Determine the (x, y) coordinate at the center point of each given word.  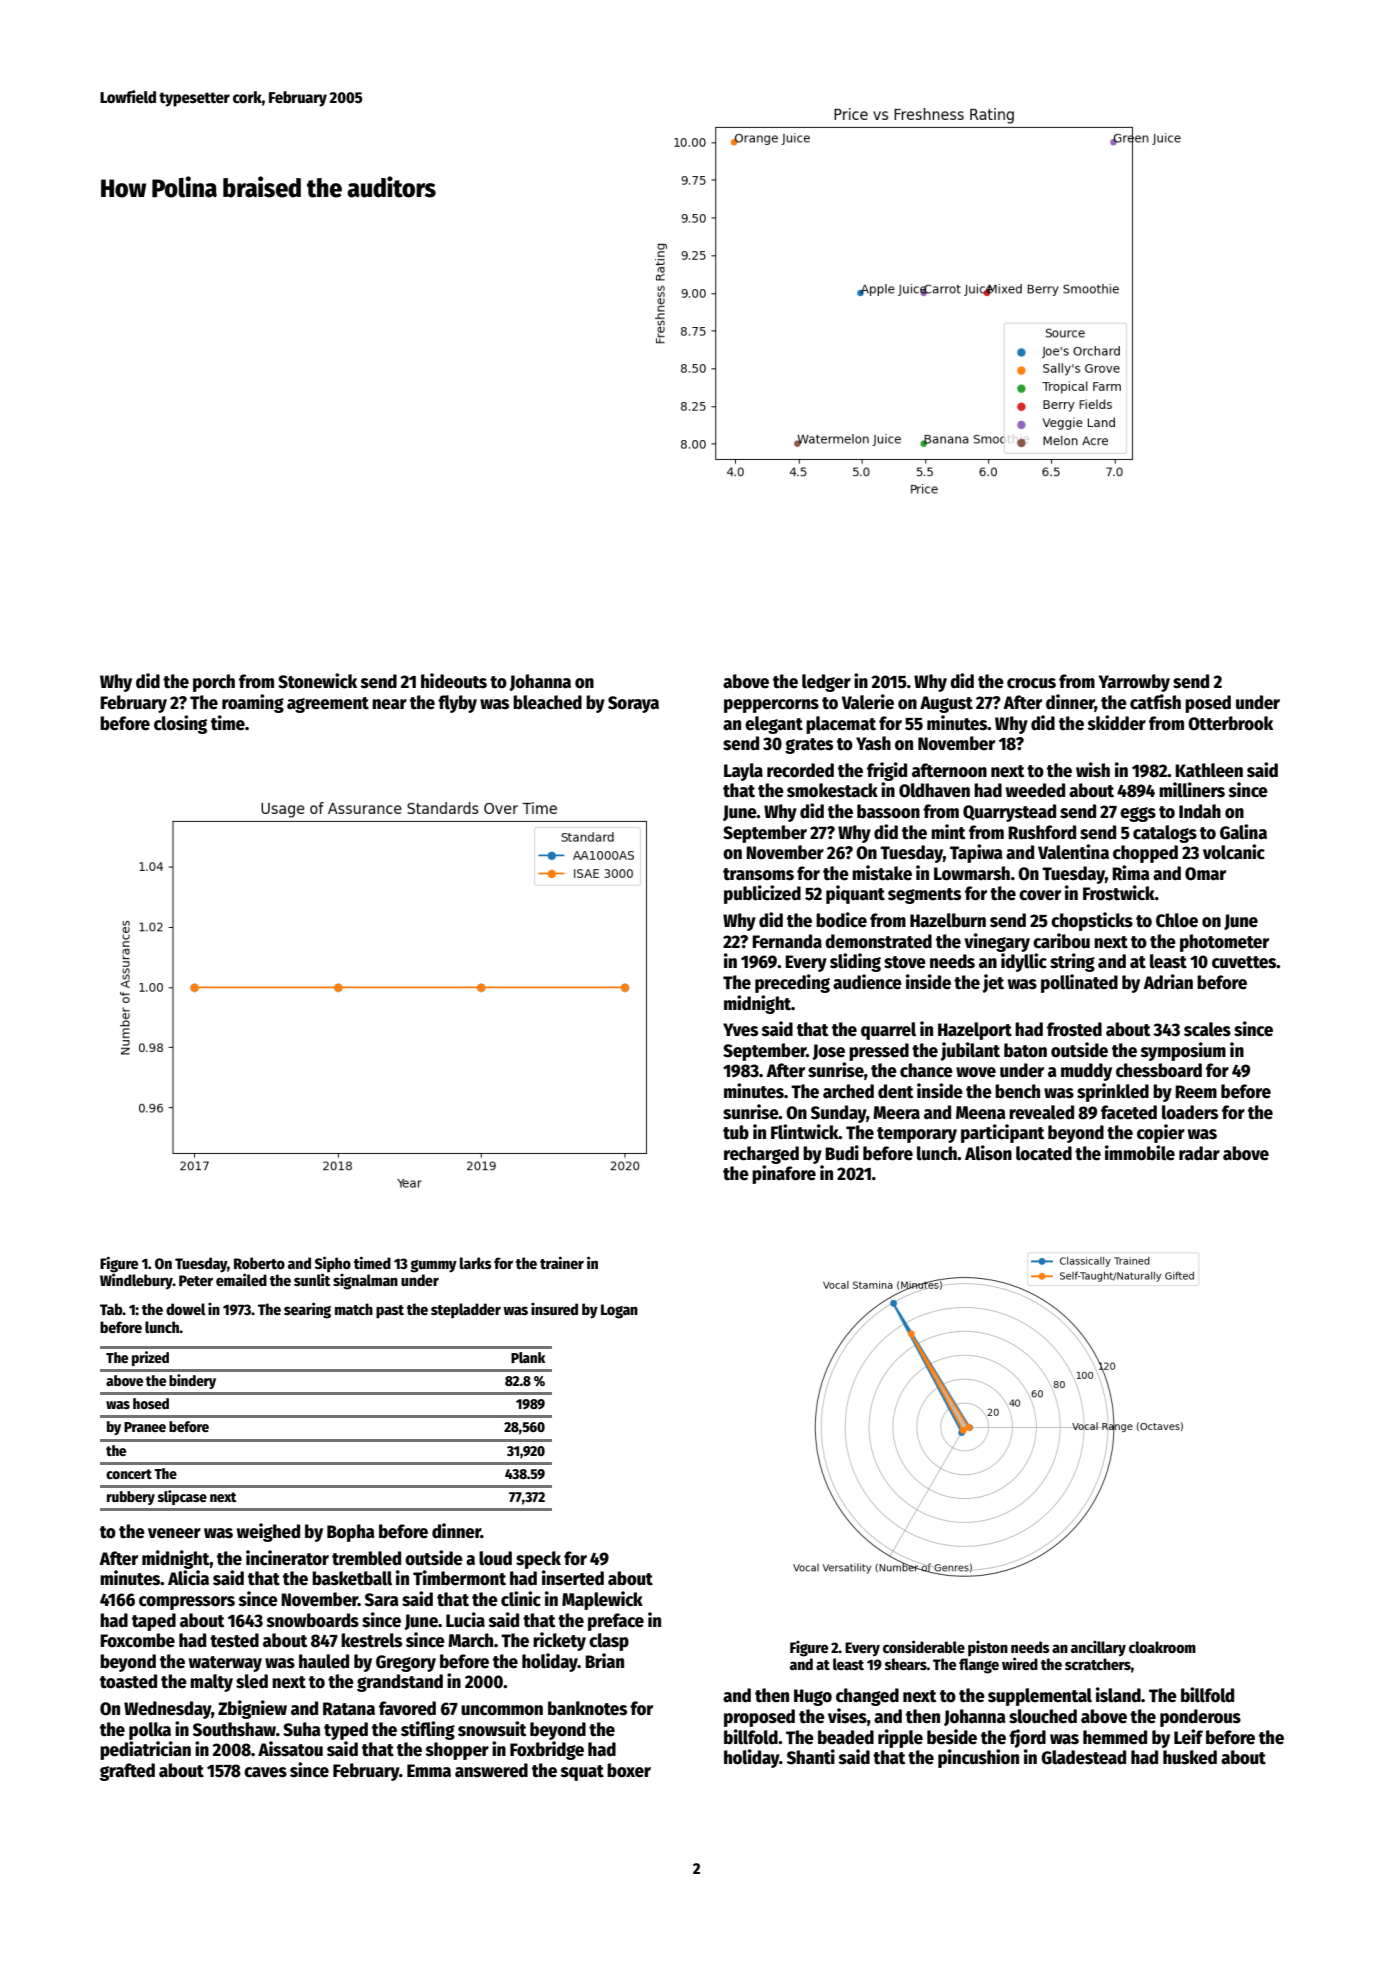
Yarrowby (1134, 683)
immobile (1140, 1153)
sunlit (312, 1279)
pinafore (784, 1174)
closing (180, 724)
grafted (127, 1772)
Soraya (633, 704)
